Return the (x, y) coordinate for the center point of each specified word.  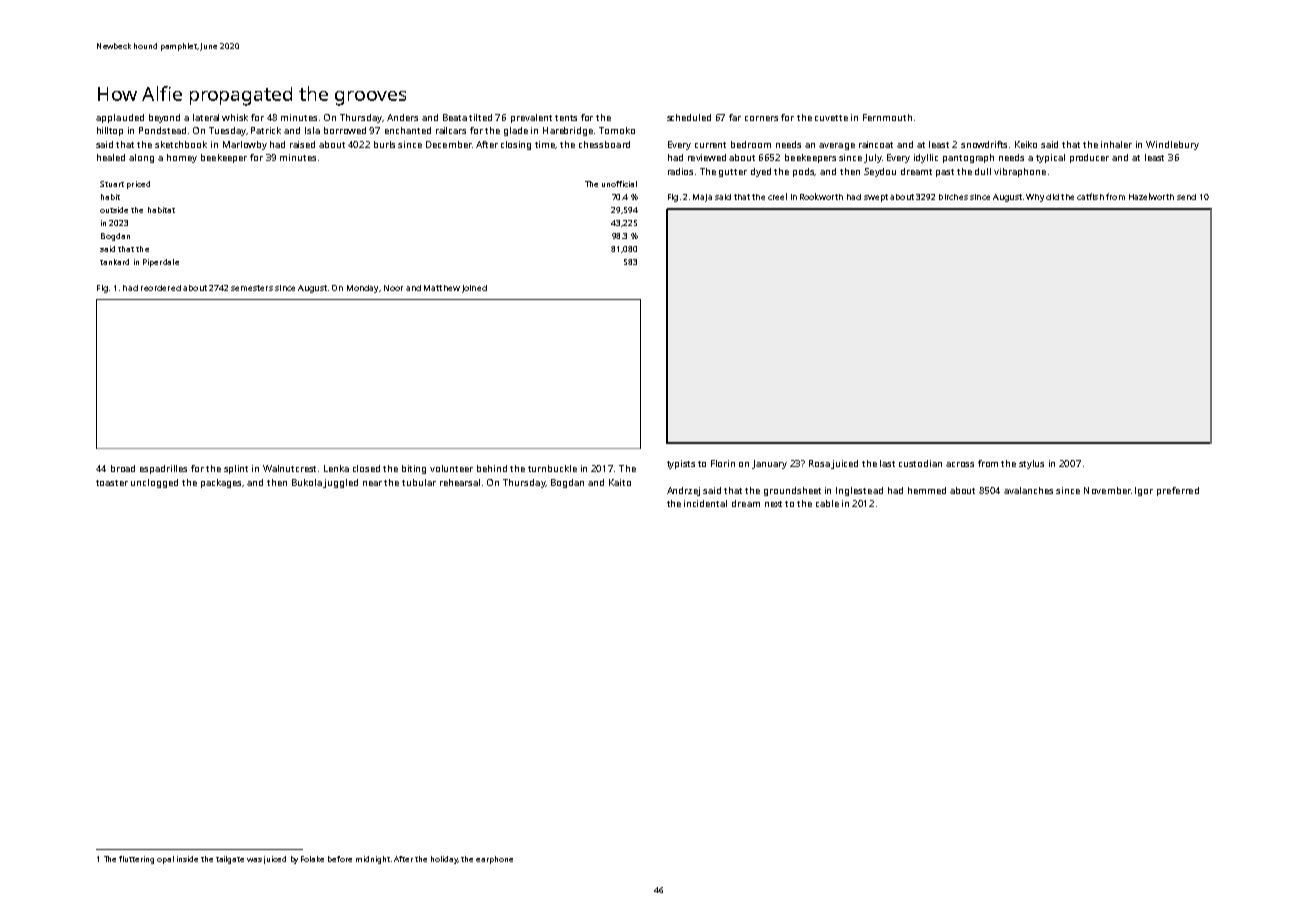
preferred (1178, 491)
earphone (494, 860)
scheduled (689, 117)
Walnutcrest (289, 468)
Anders (402, 117)
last (887, 463)
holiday (444, 860)
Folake (312, 859)
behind (492, 468)
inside (187, 859)
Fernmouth (887, 117)
